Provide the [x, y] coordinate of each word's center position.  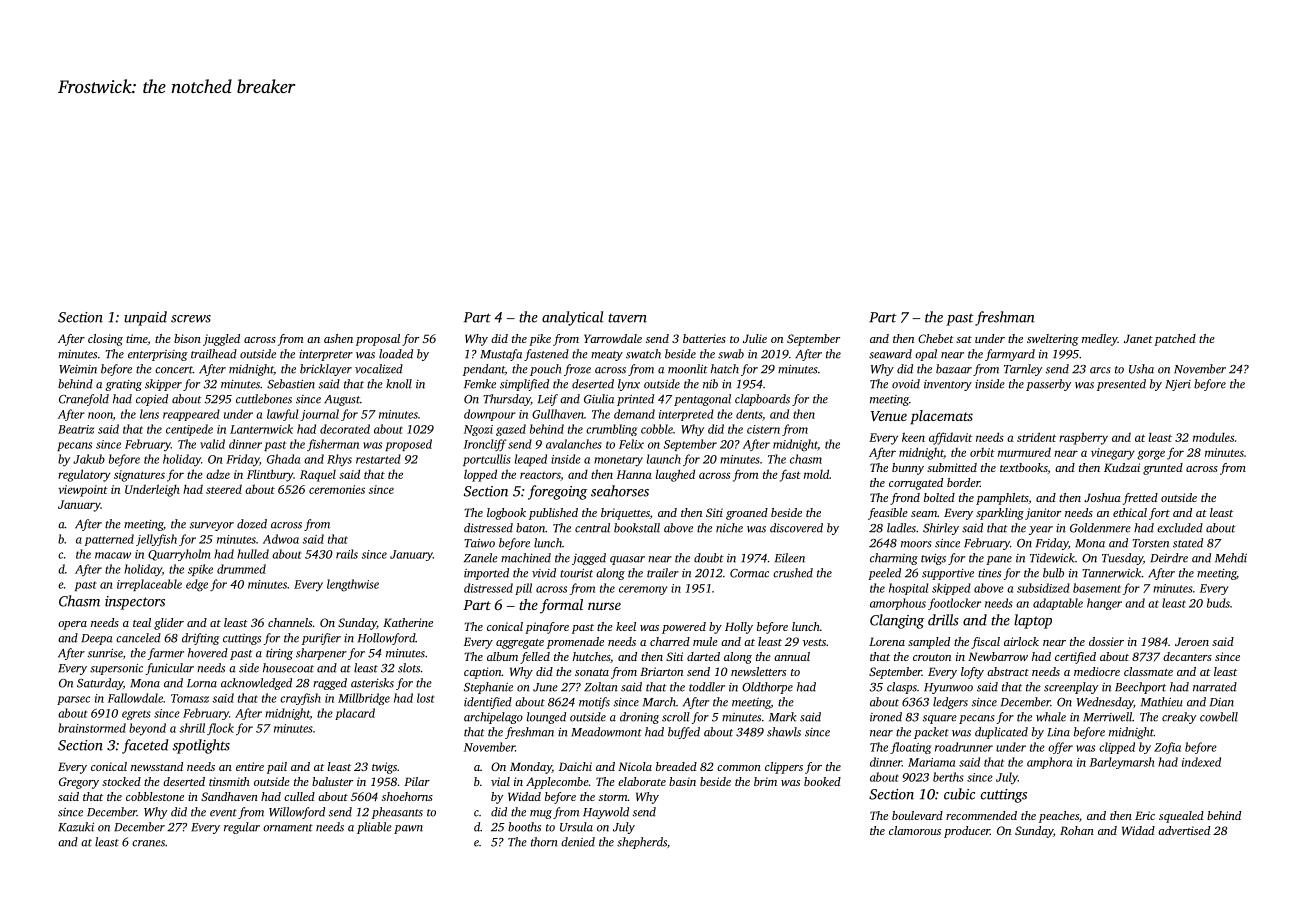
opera [72, 625]
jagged [589, 559]
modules [1213, 437]
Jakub [89, 459]
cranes [148, 843]
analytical [573, 318]
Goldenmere [1100, 528]
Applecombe [557, 783]
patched [1175, 340]
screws [191, 319]
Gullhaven [558, 414]
